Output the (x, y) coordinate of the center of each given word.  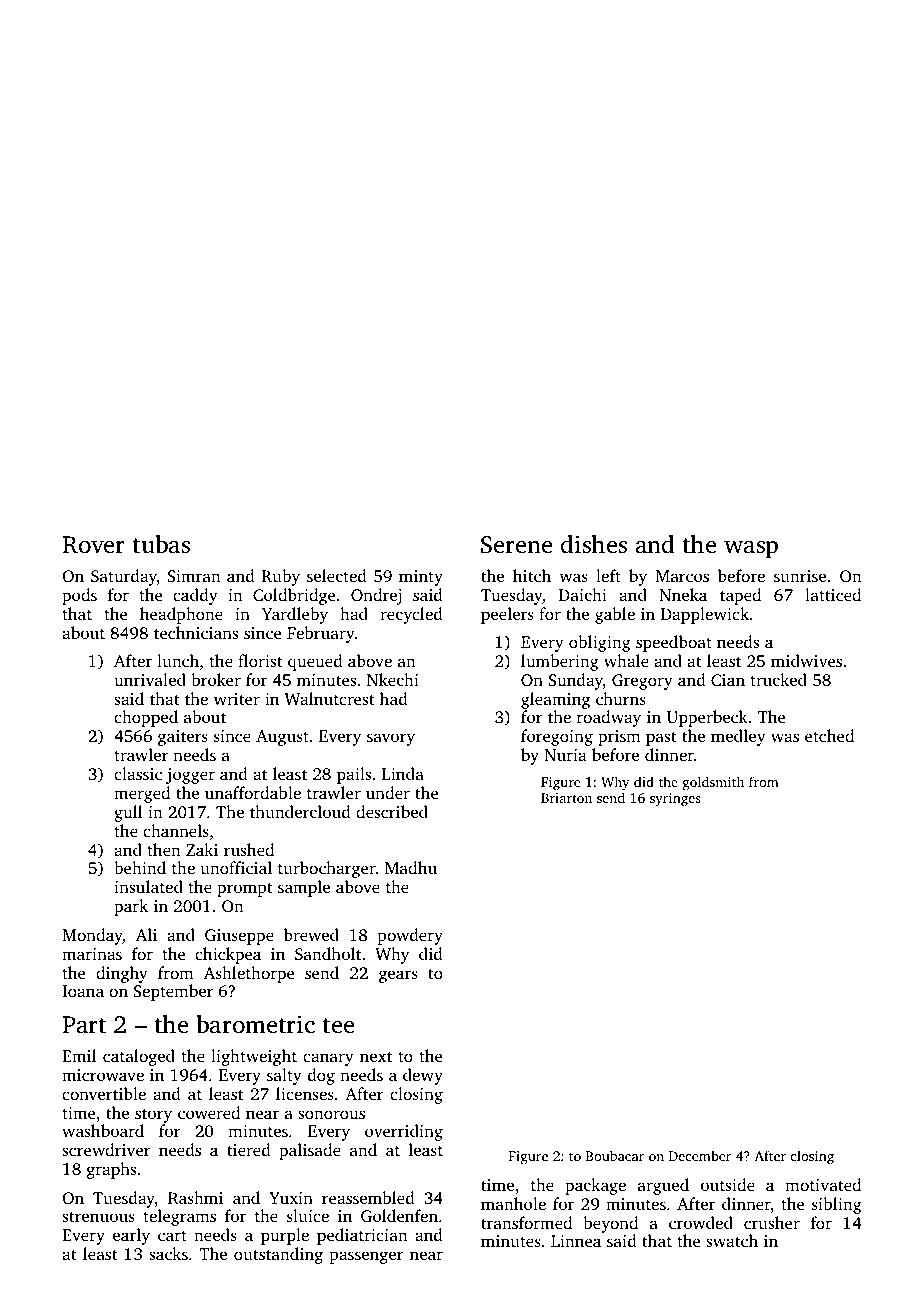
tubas (161, 544)
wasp (751, 550)
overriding (404, 1132)
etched (829, 735)
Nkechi (393, 679)
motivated (823, 1184)
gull (128, 813)
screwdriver (106, 1149)
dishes (594, 544)
